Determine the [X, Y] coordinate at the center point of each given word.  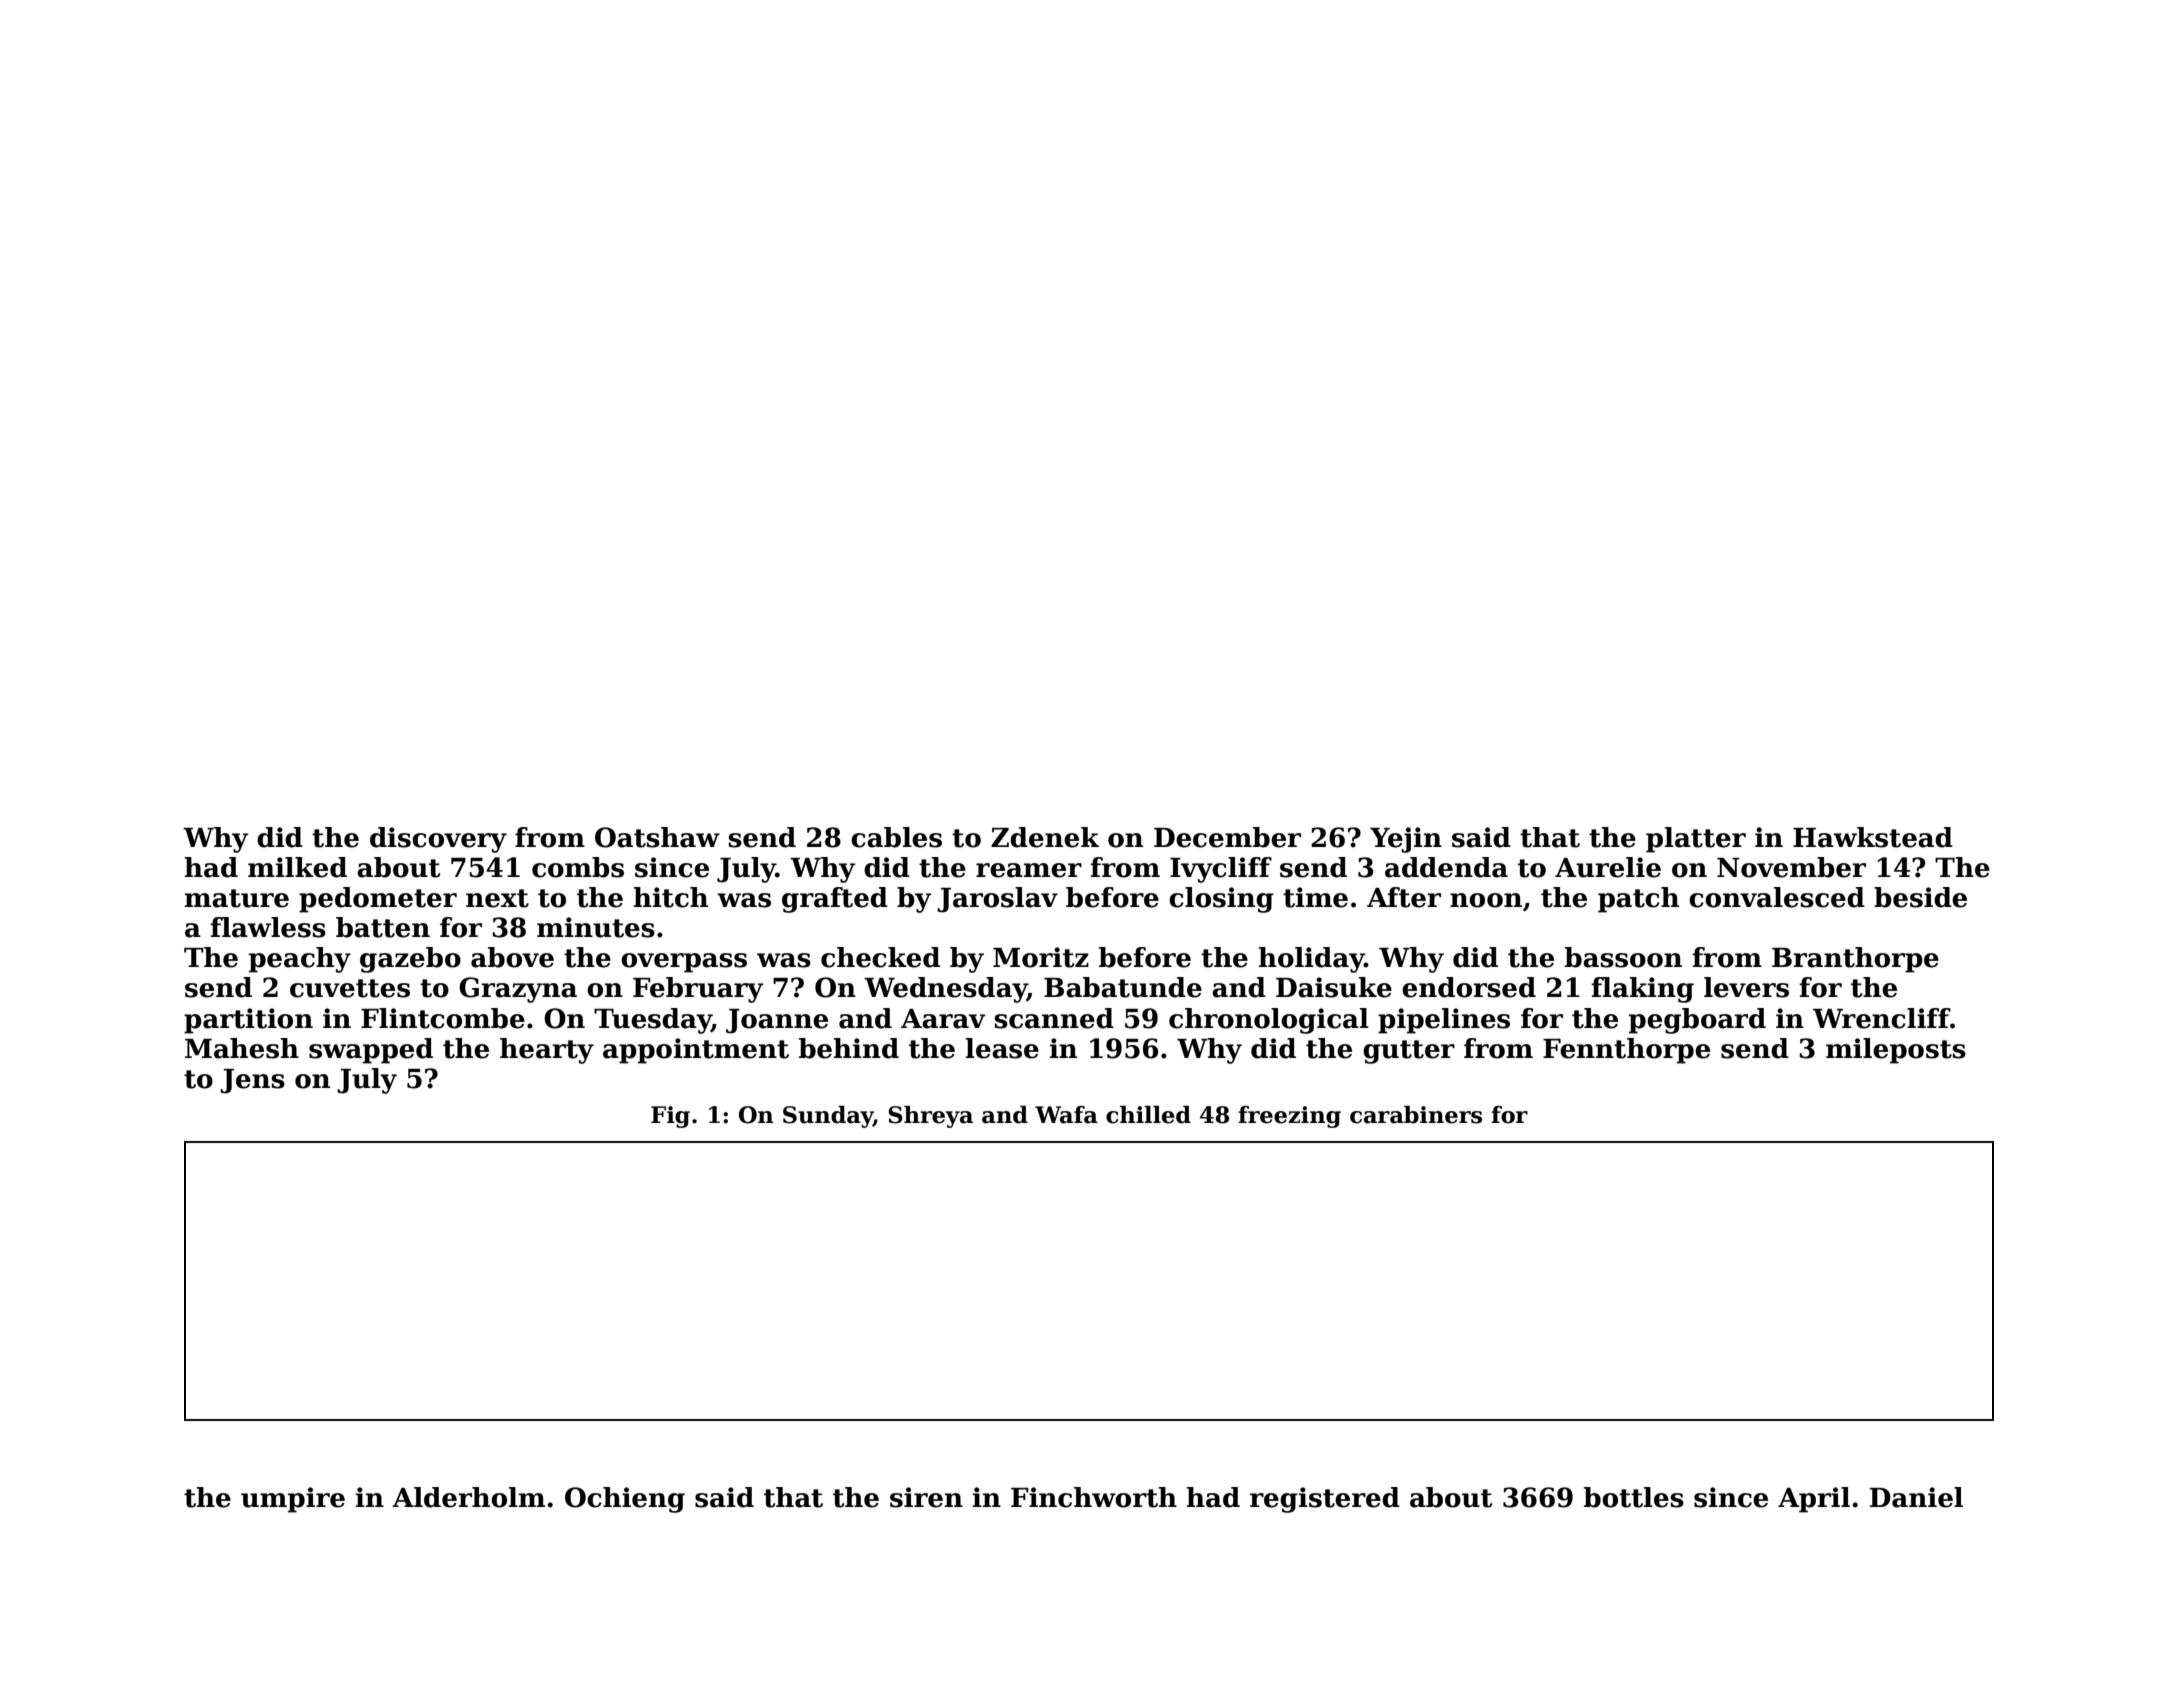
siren [926, 1497]
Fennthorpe [1626, 1051]
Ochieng [625, 1500]
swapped [371, 1051]
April [1814, 1500]
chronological [1269, 1021]
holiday [1311, 960]
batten [383, 927]
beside [1920, 897]
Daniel [1916, 1497]
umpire [293, 1500]
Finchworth [1094, 1497]
